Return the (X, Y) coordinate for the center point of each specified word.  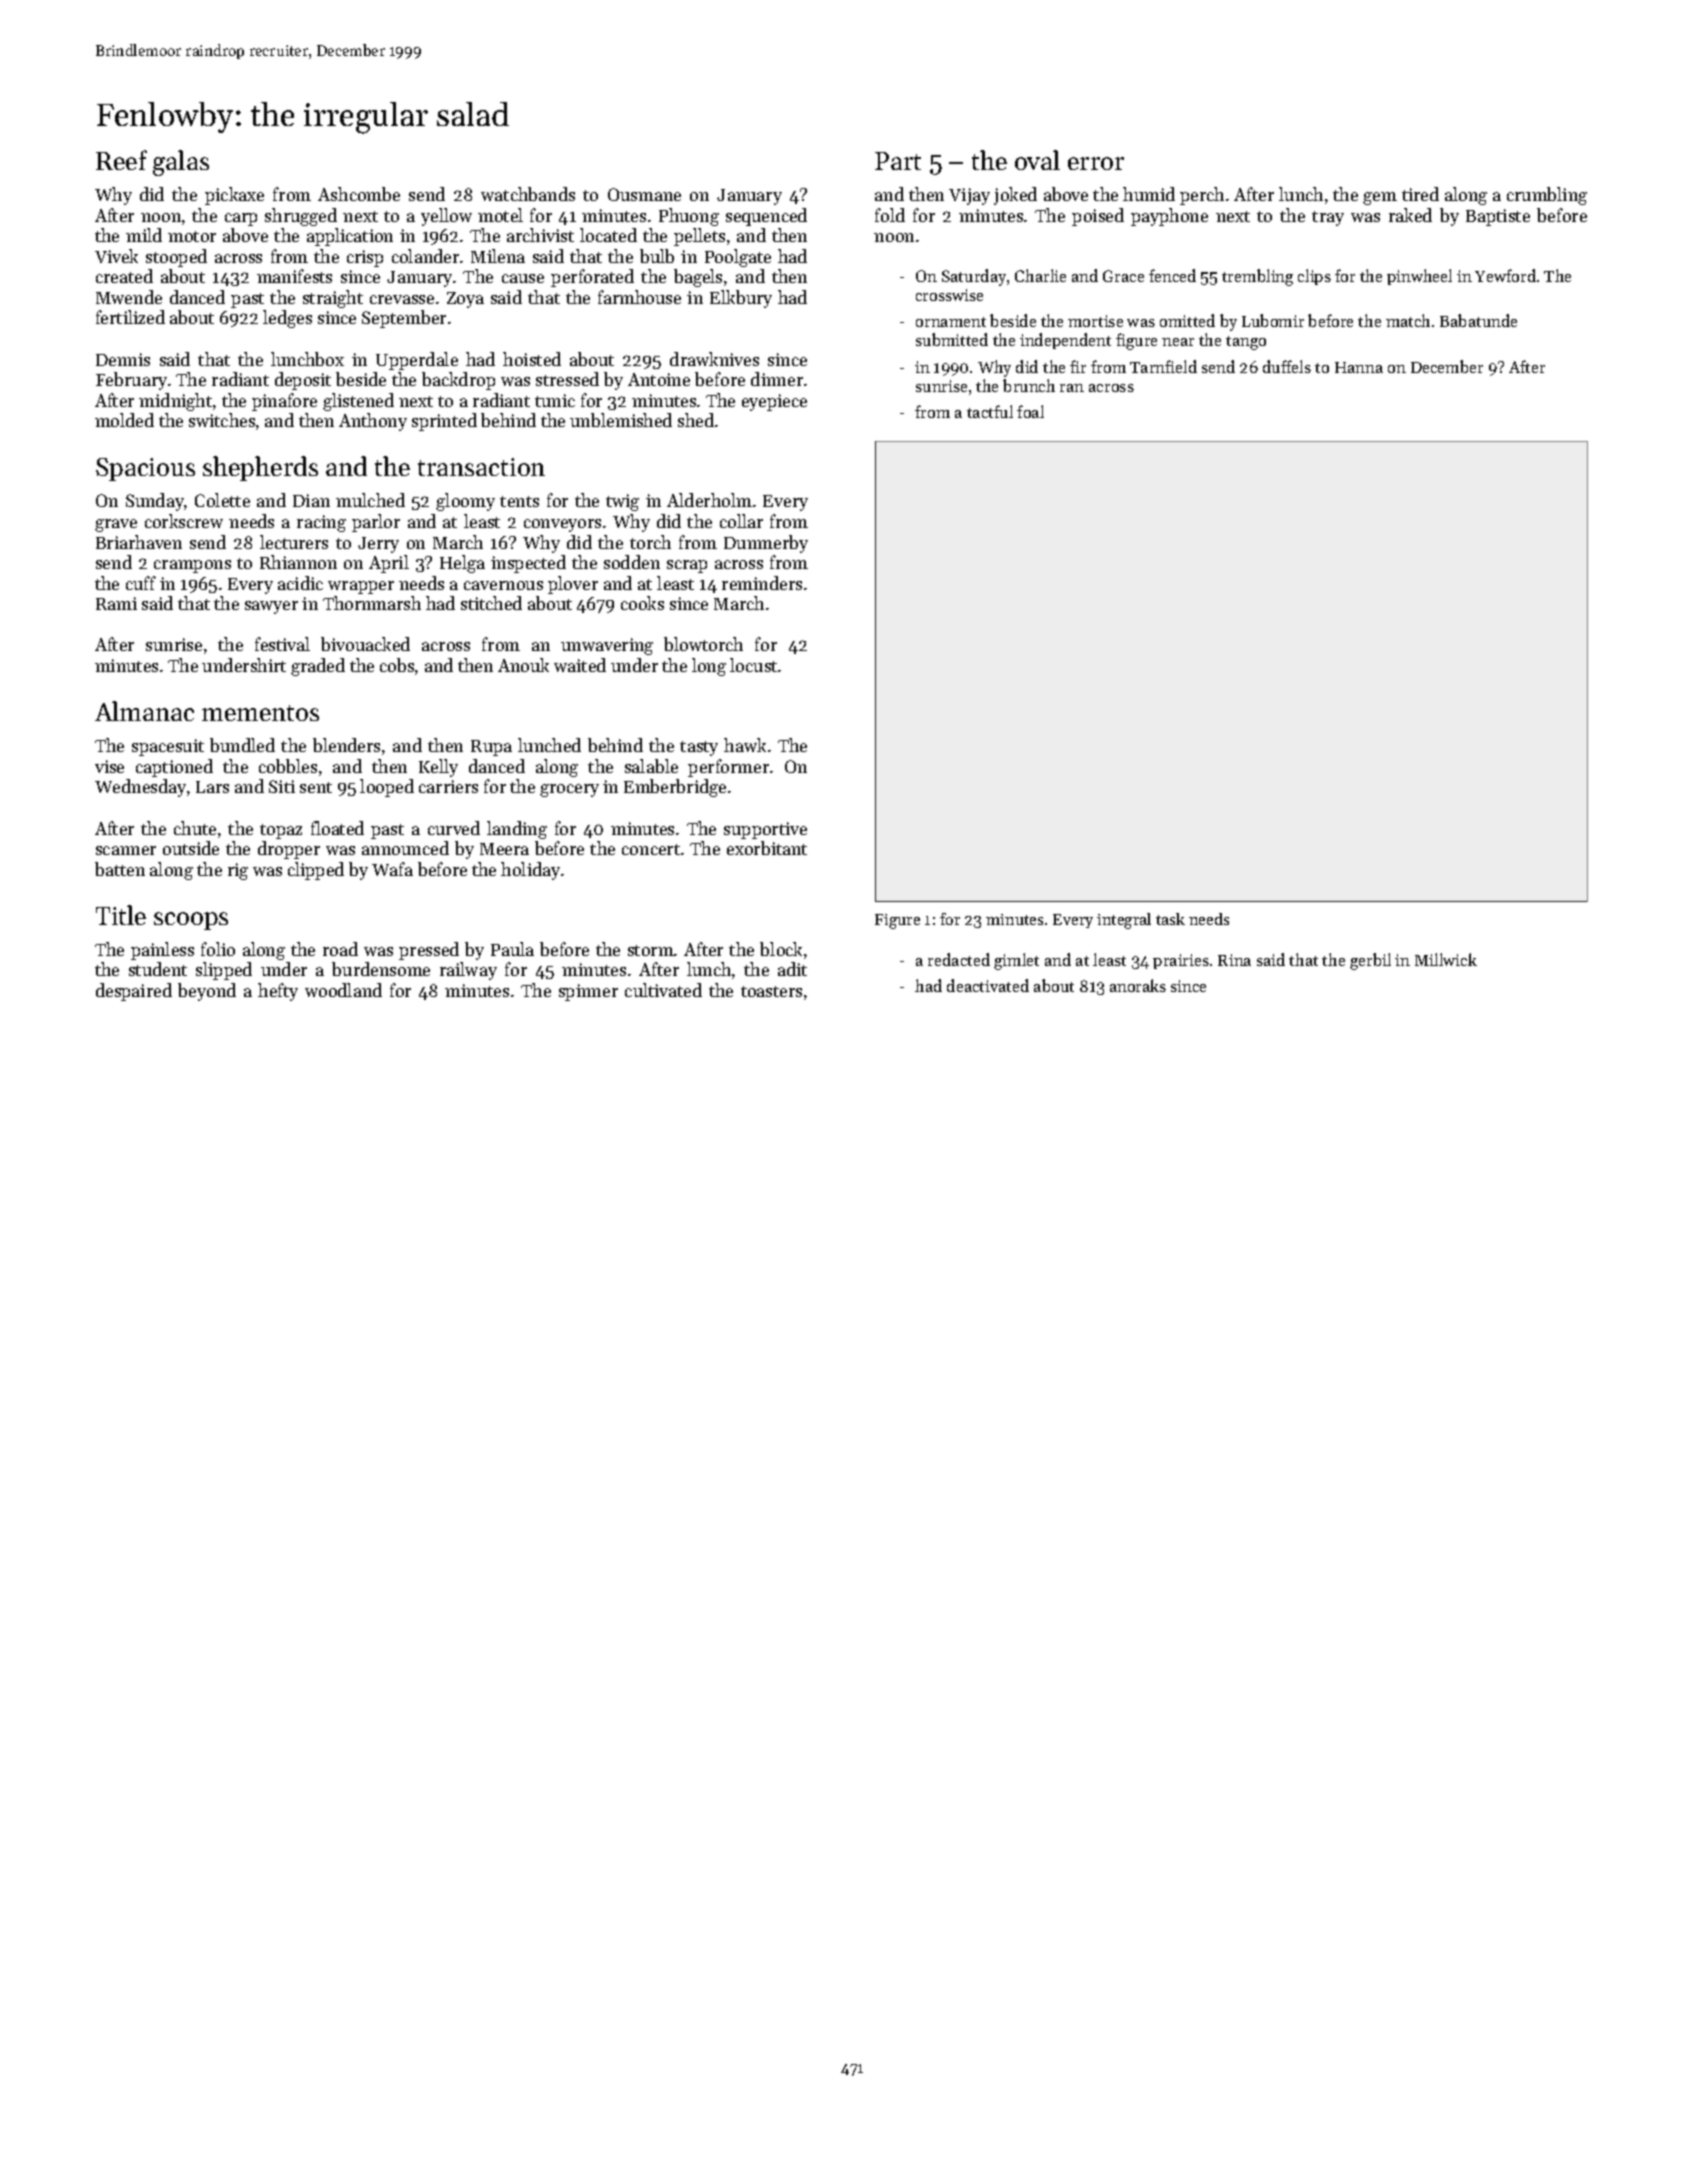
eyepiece (774, 402)
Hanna (1359, 367)
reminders (762, 583)
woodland (343, 990)
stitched (491, 603)
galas (181, 163)
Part (898, 161)
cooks (642, 603)
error (1096, 163)
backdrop (458, 381)
